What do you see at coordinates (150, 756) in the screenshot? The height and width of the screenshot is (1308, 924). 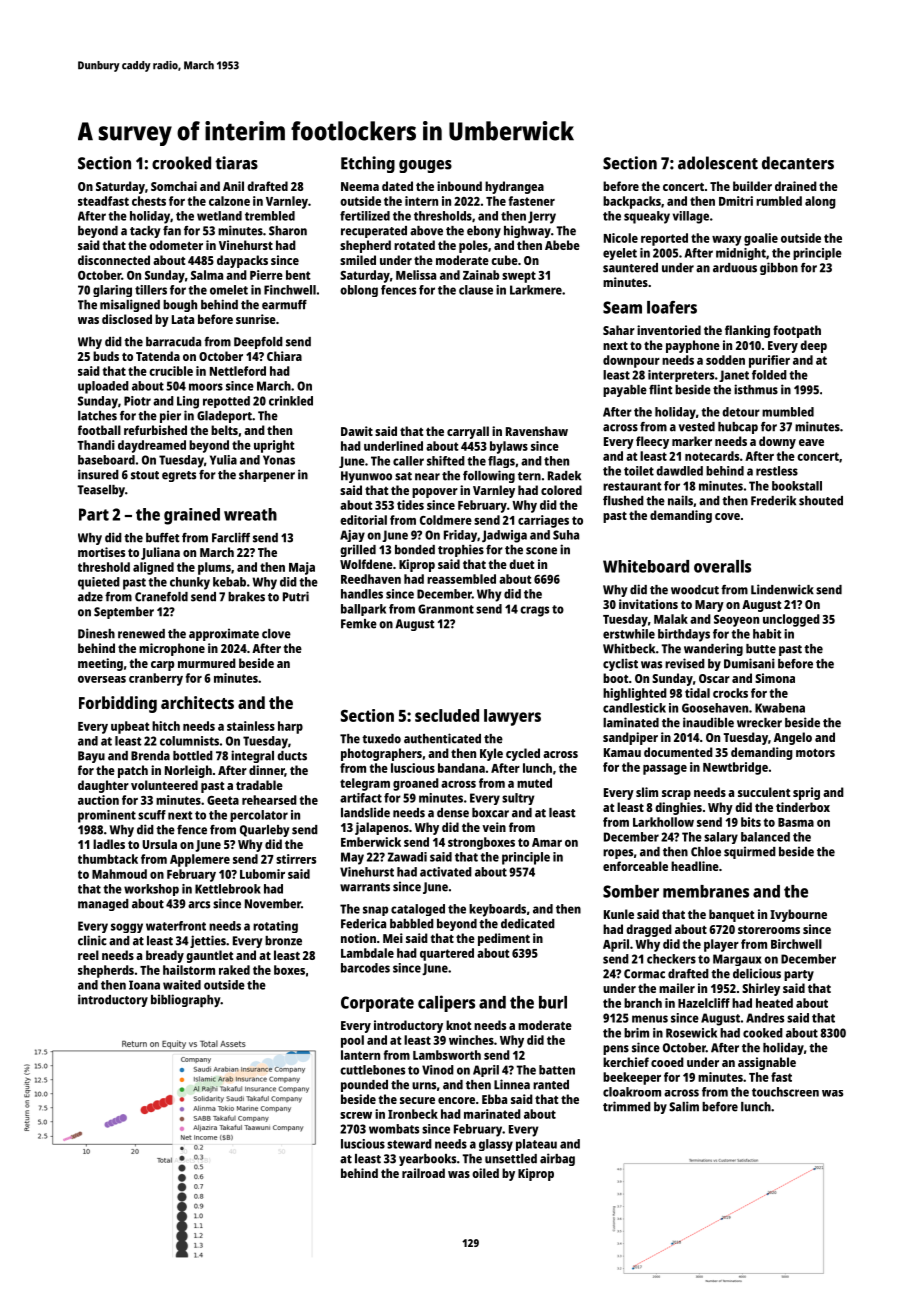 I see `Brenda` at bounding box center [150, 756].
